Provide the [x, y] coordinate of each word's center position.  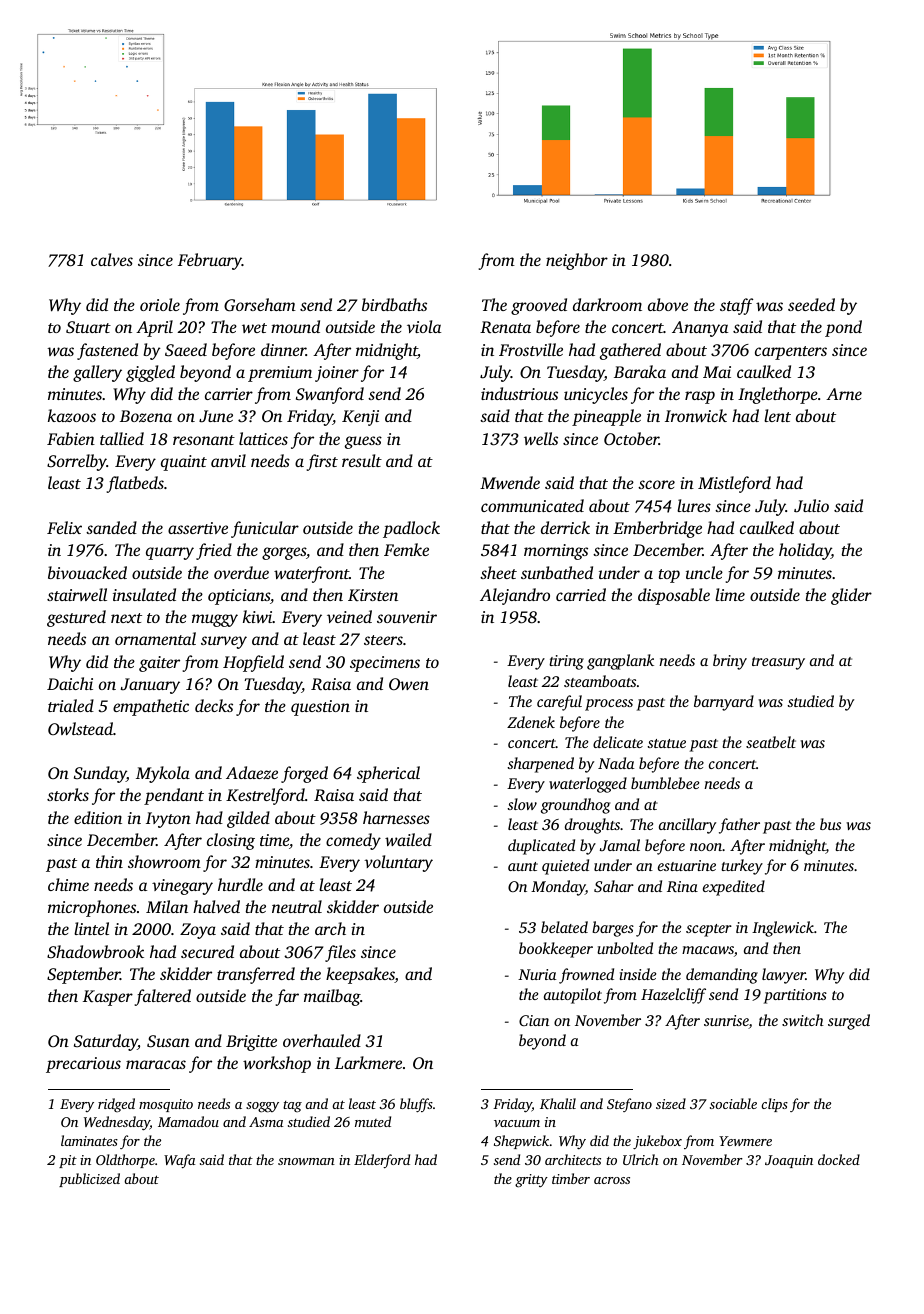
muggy [215, 620]
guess [363, 442]
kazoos [72, 415]
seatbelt [771, 742]
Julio [811, 506]
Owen [409, 684]
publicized [89, 1180]
